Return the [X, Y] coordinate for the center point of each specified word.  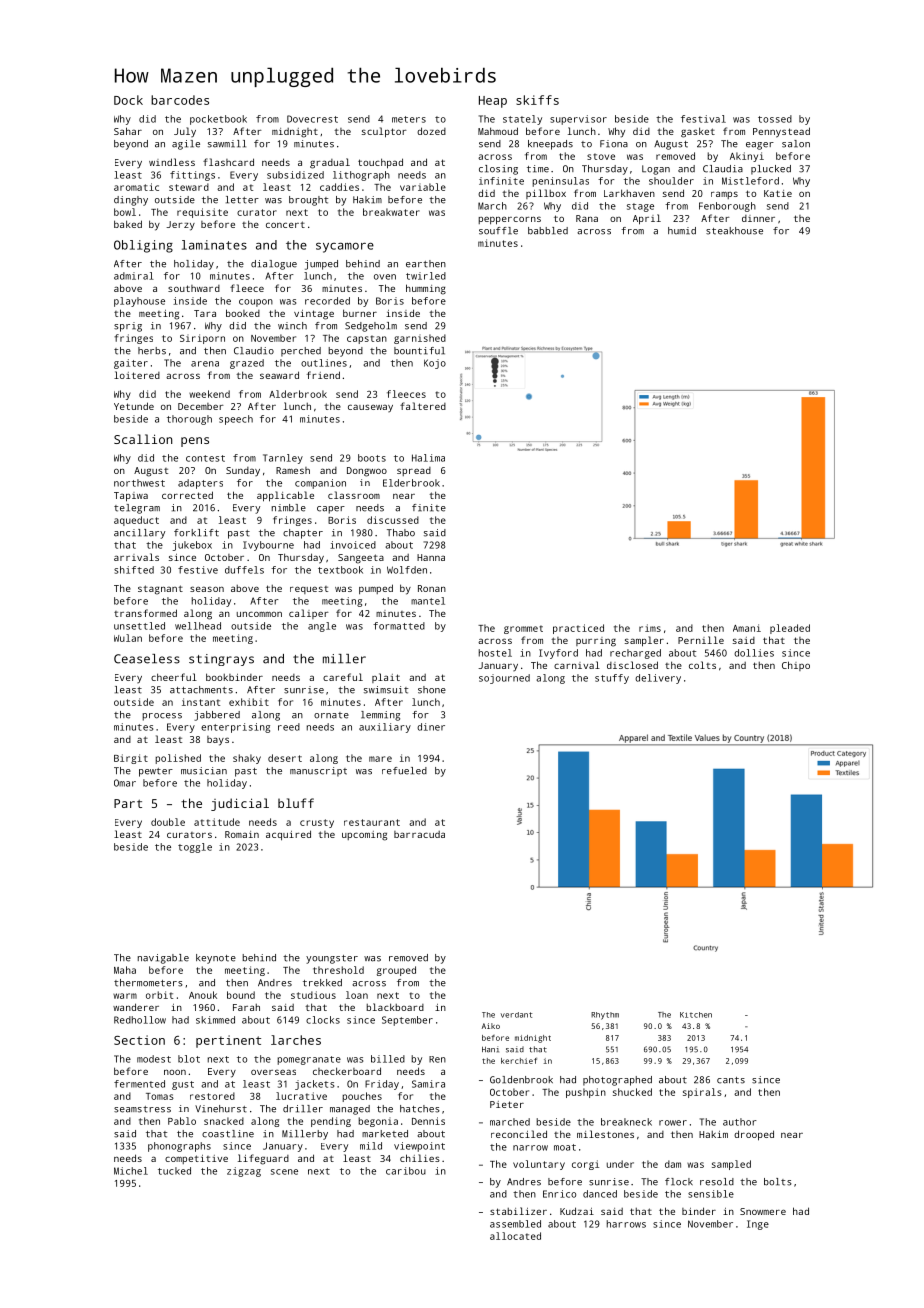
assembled [515, 1224]
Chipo [796, 666]
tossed [775, 119]
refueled [404, 771]
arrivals [136, 557]
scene [284, 1172]
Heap [493, 102]
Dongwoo [367, 472]
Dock [128, 100]
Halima [428, 458]
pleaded [790, 629]
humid [682, 231]
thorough [189, 420]
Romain [242, 834]
